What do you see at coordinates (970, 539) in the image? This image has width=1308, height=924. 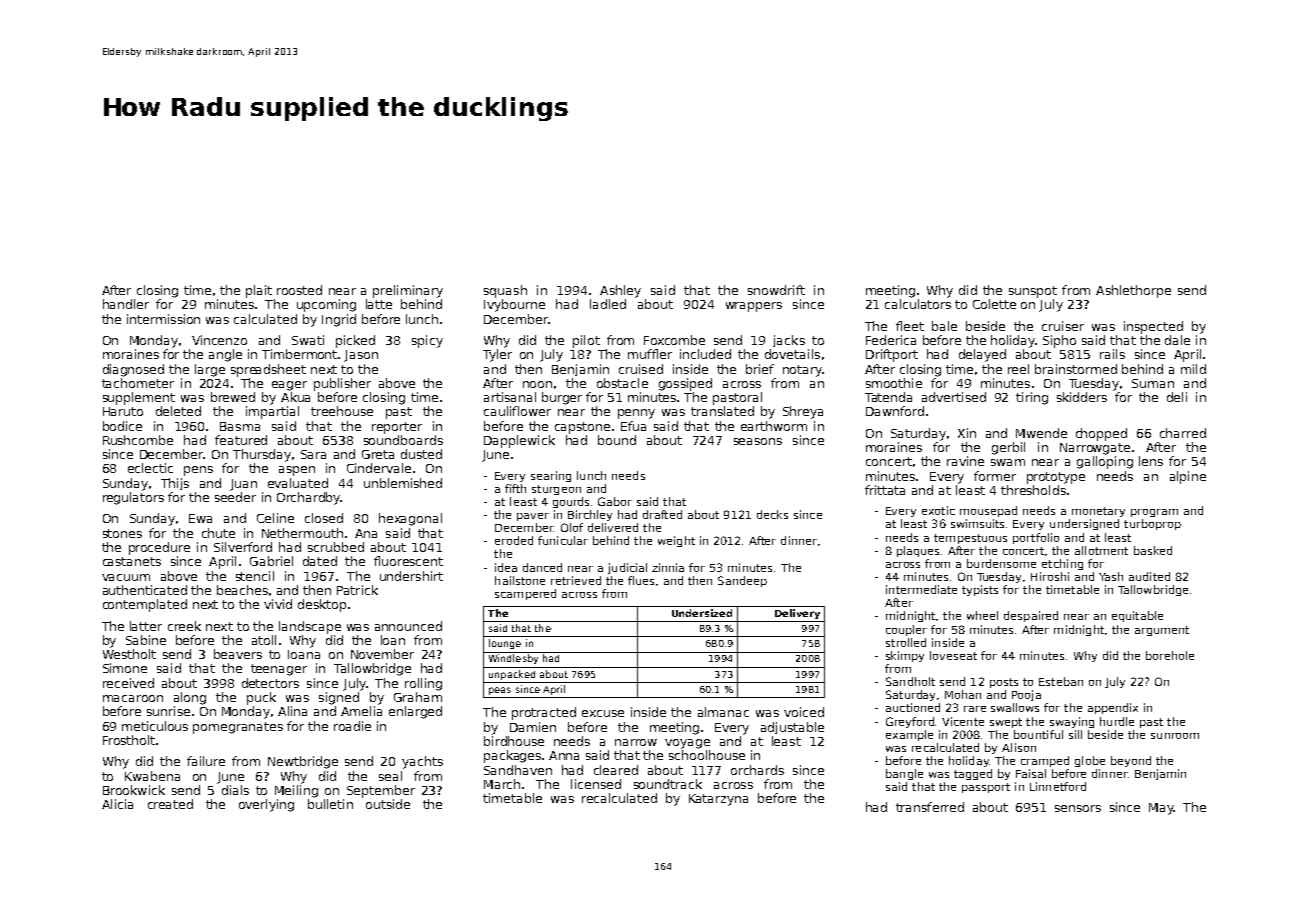 I see `tempestuous` at bounding box center [970, 539].
